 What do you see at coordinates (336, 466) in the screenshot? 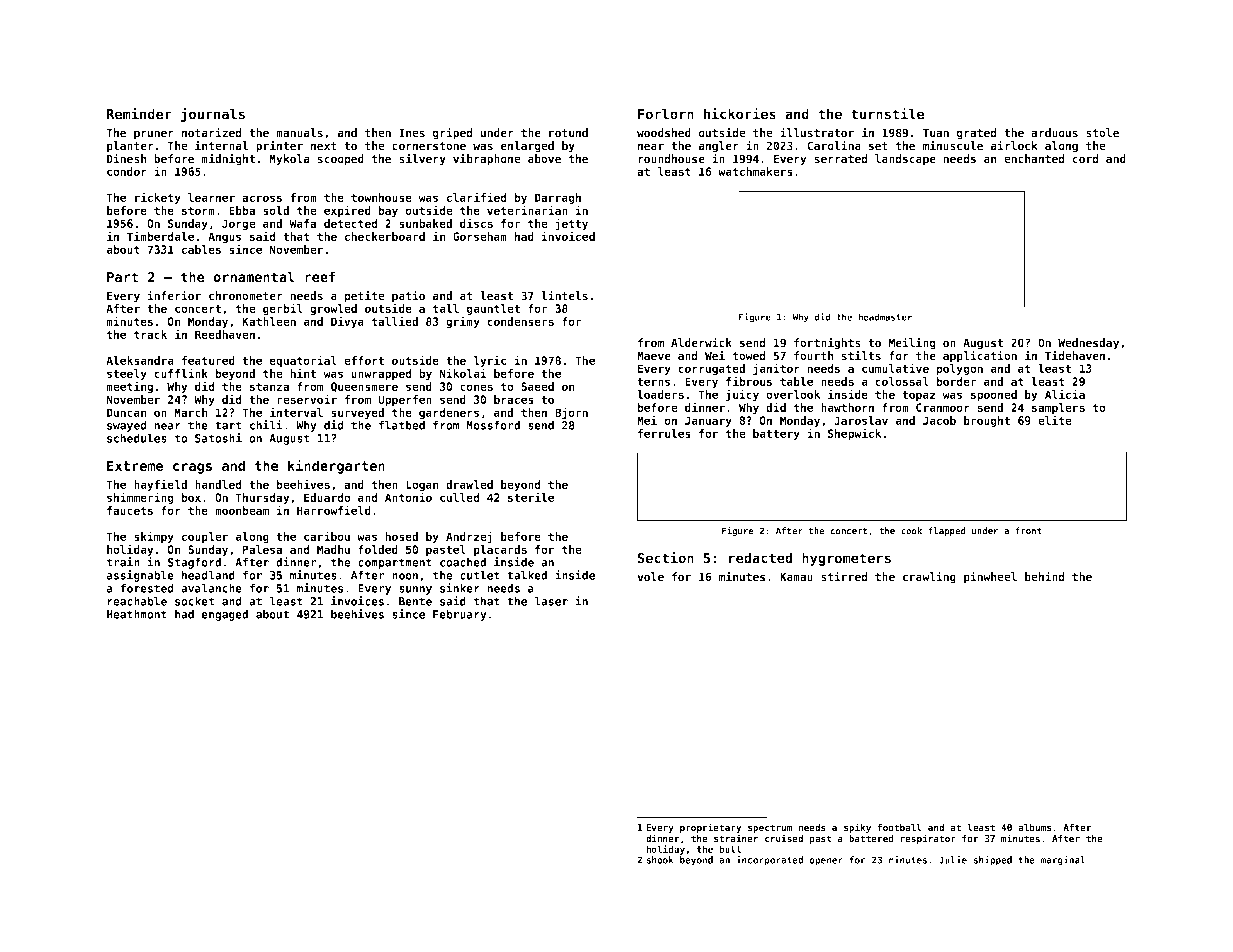
I see `kindergarten` at bounding box center [336, 466].
